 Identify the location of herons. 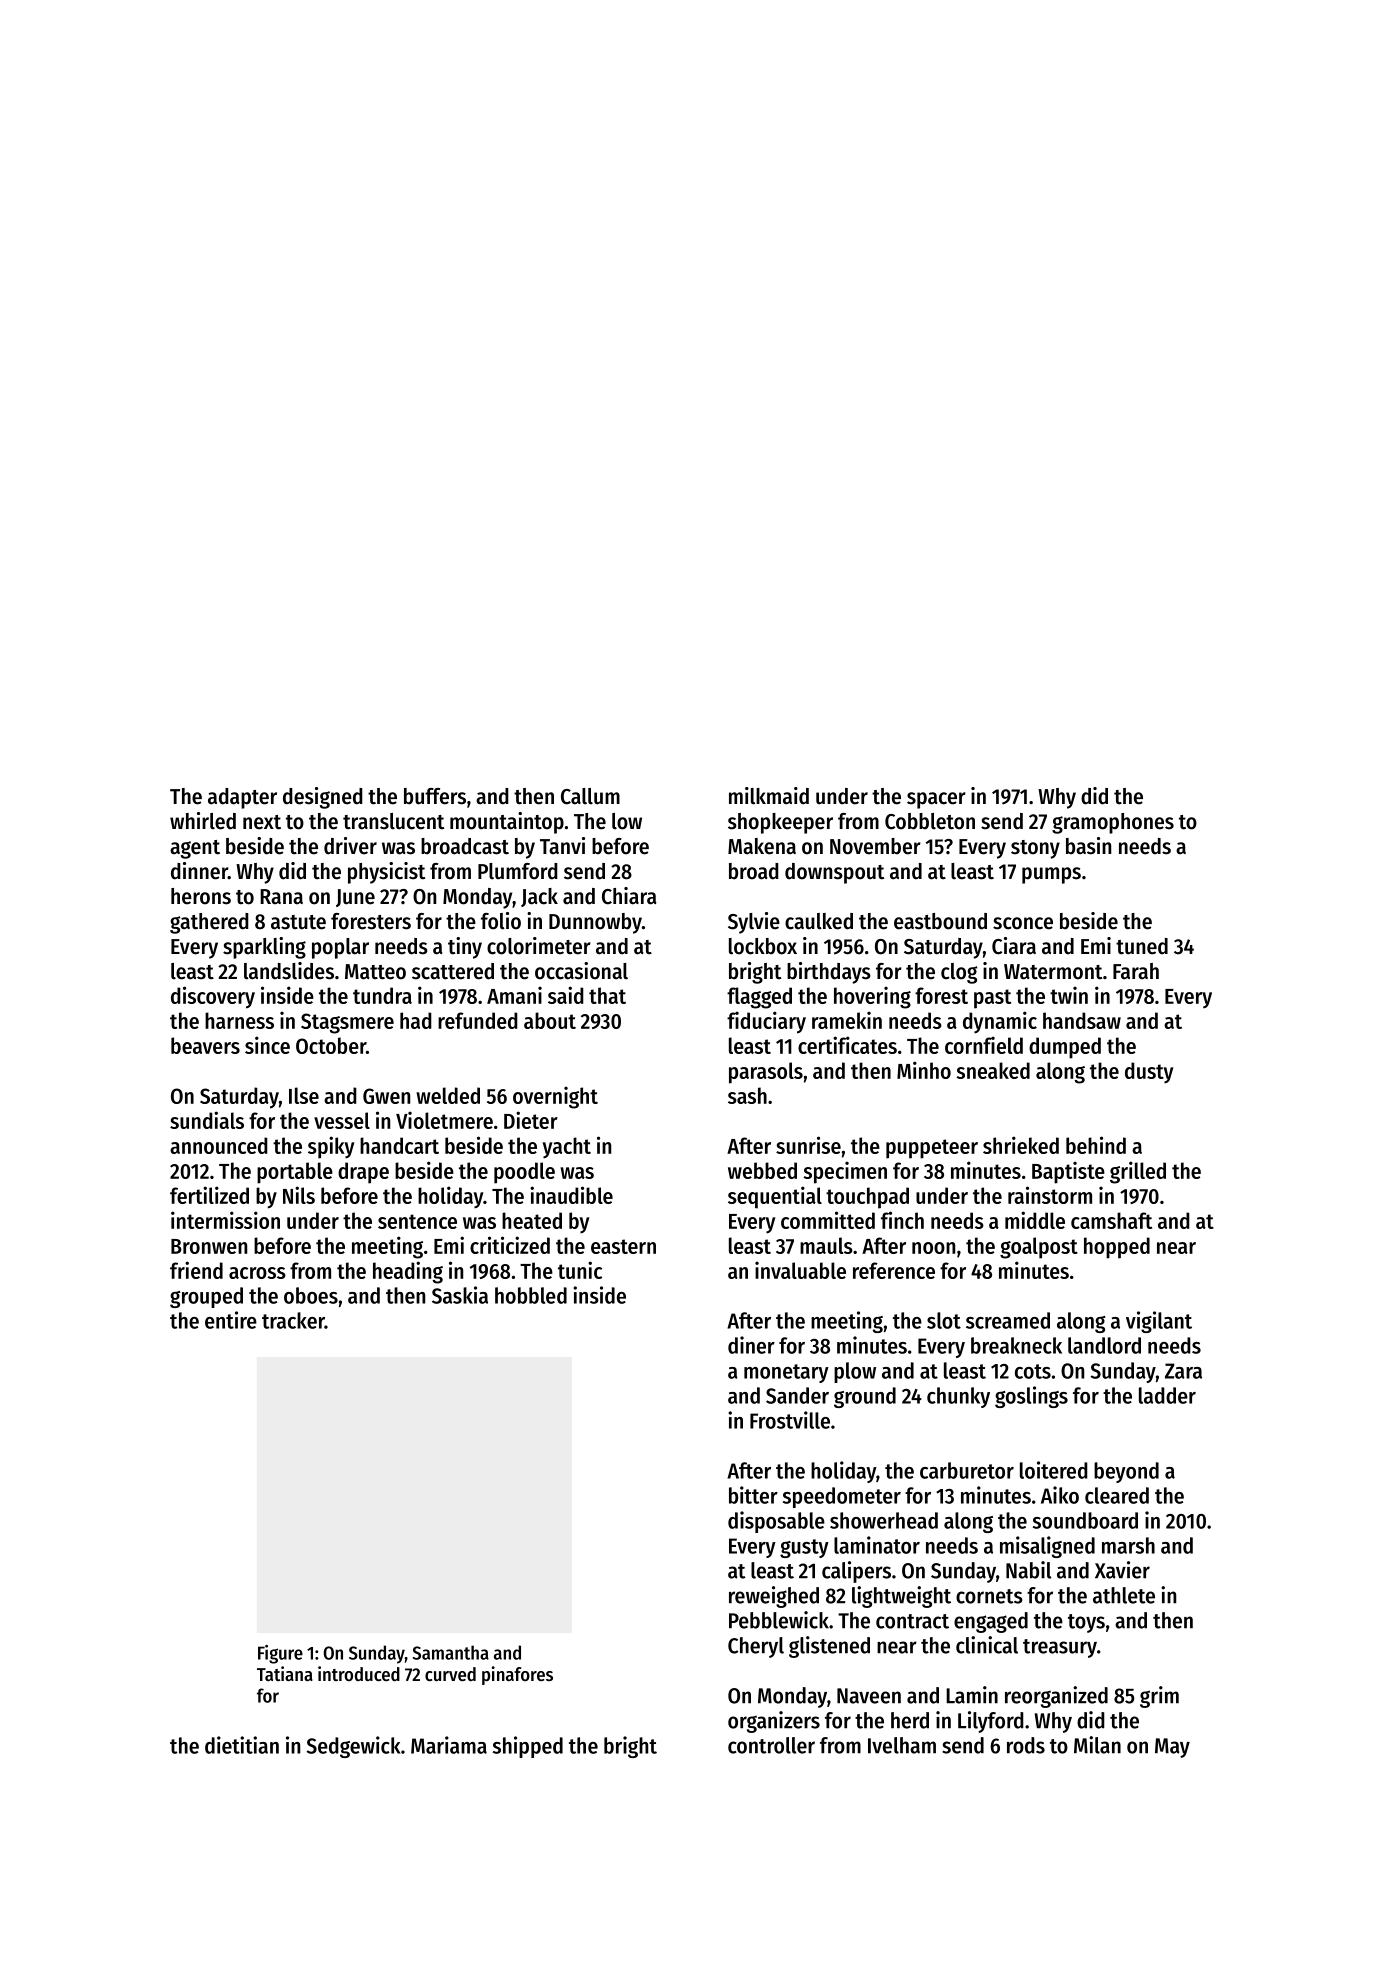
(201, 896).
